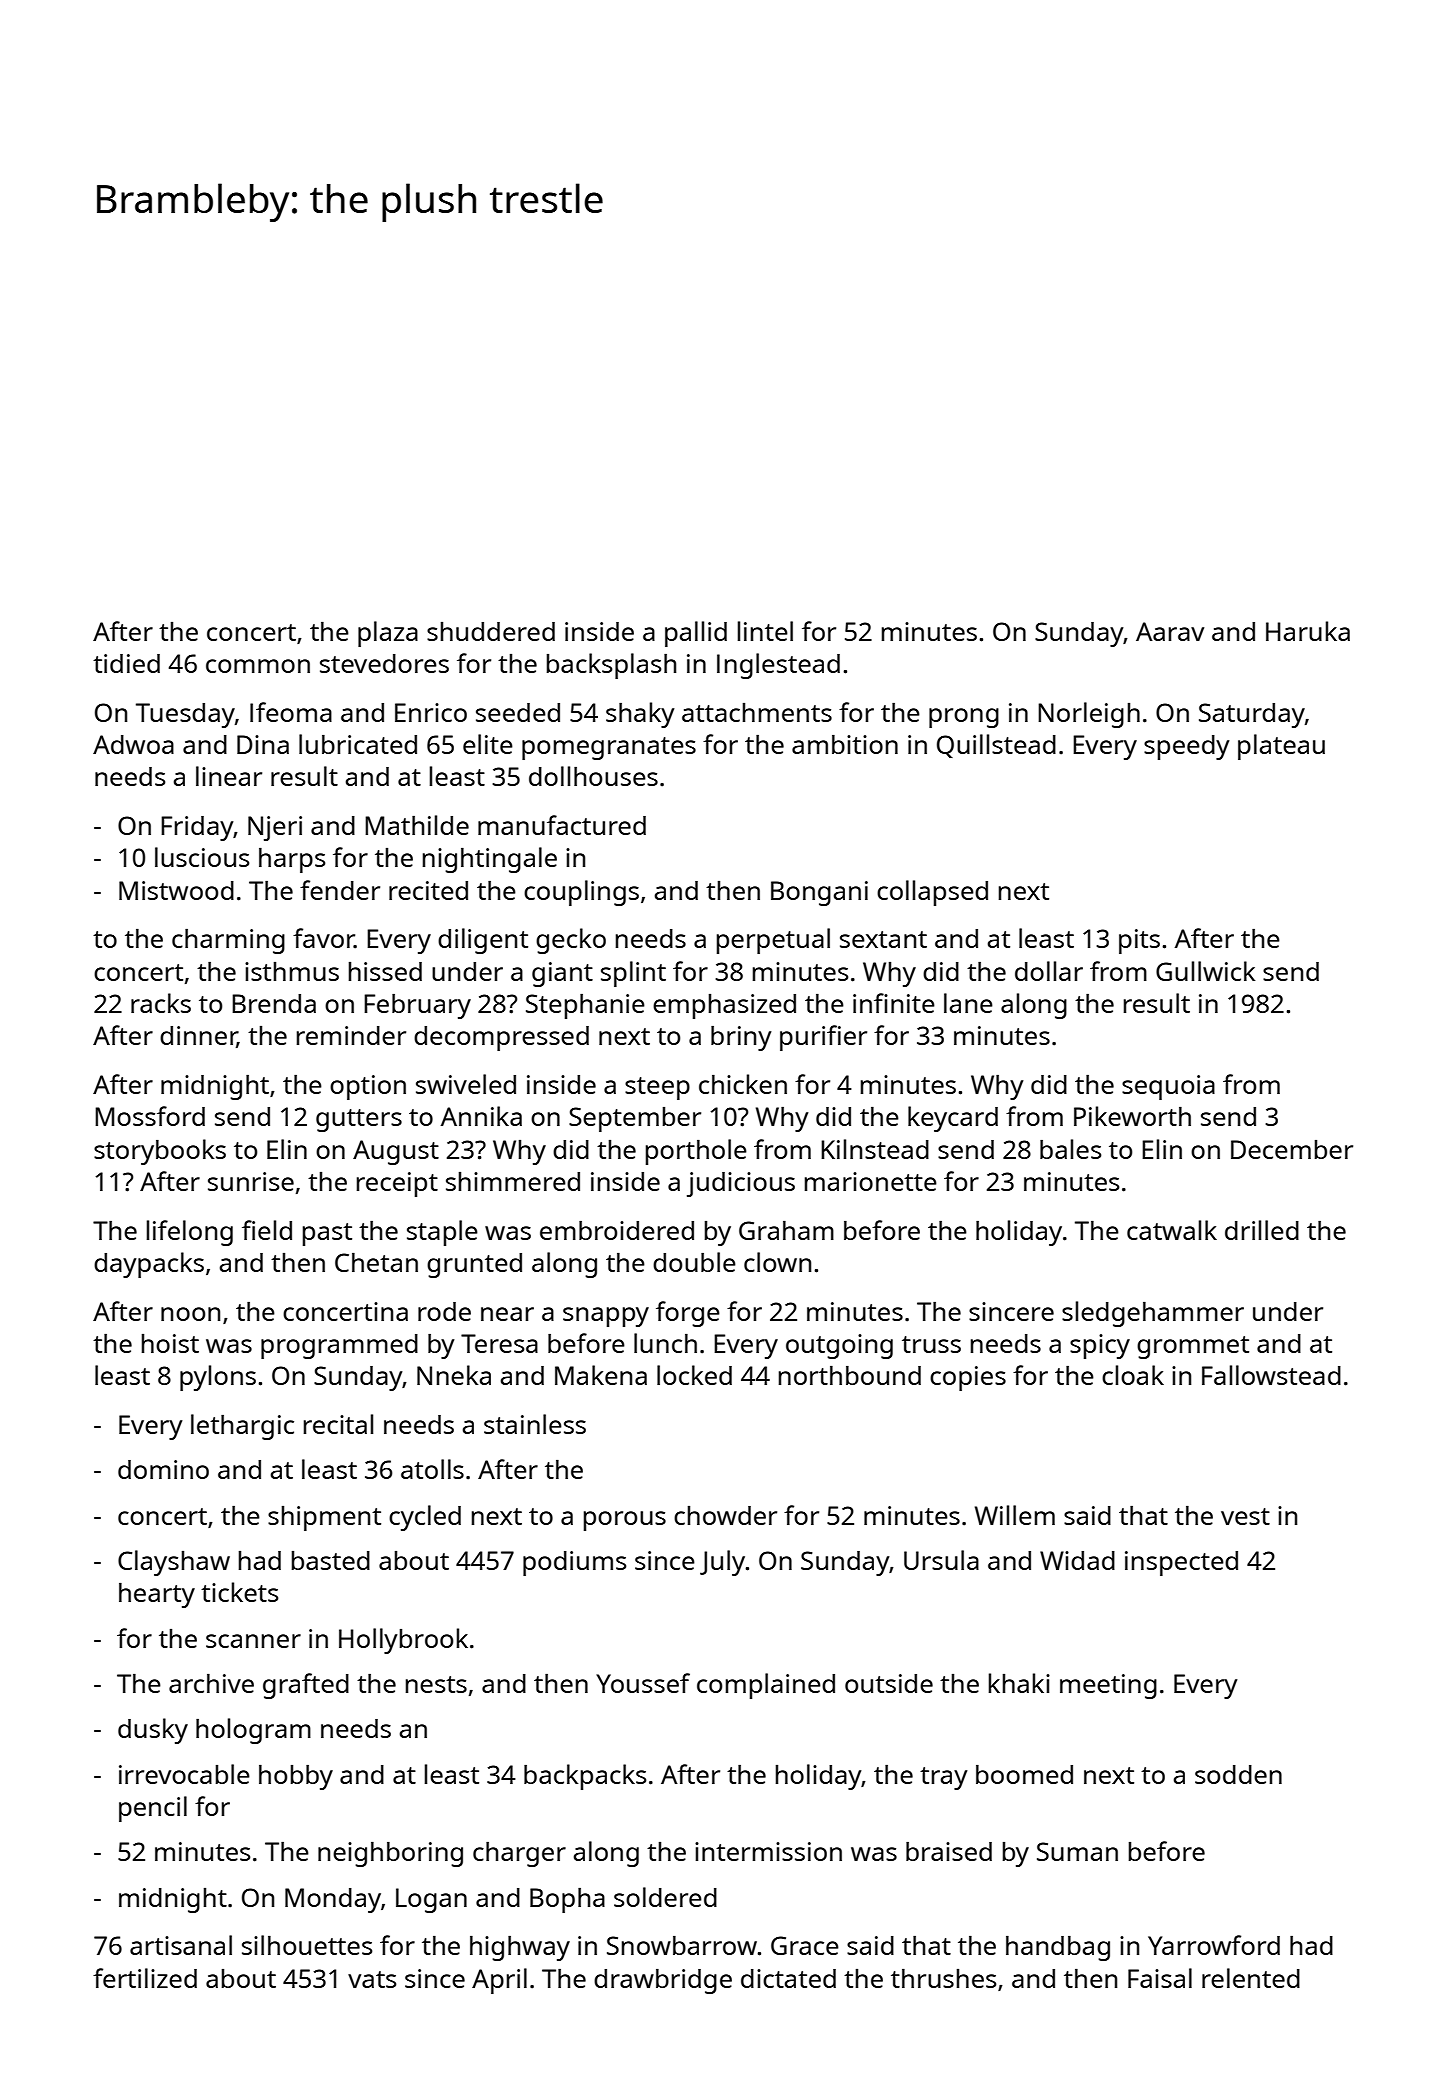 This image has width=1450, height=2100. I want to click on plateau, so click(1281, 747).
